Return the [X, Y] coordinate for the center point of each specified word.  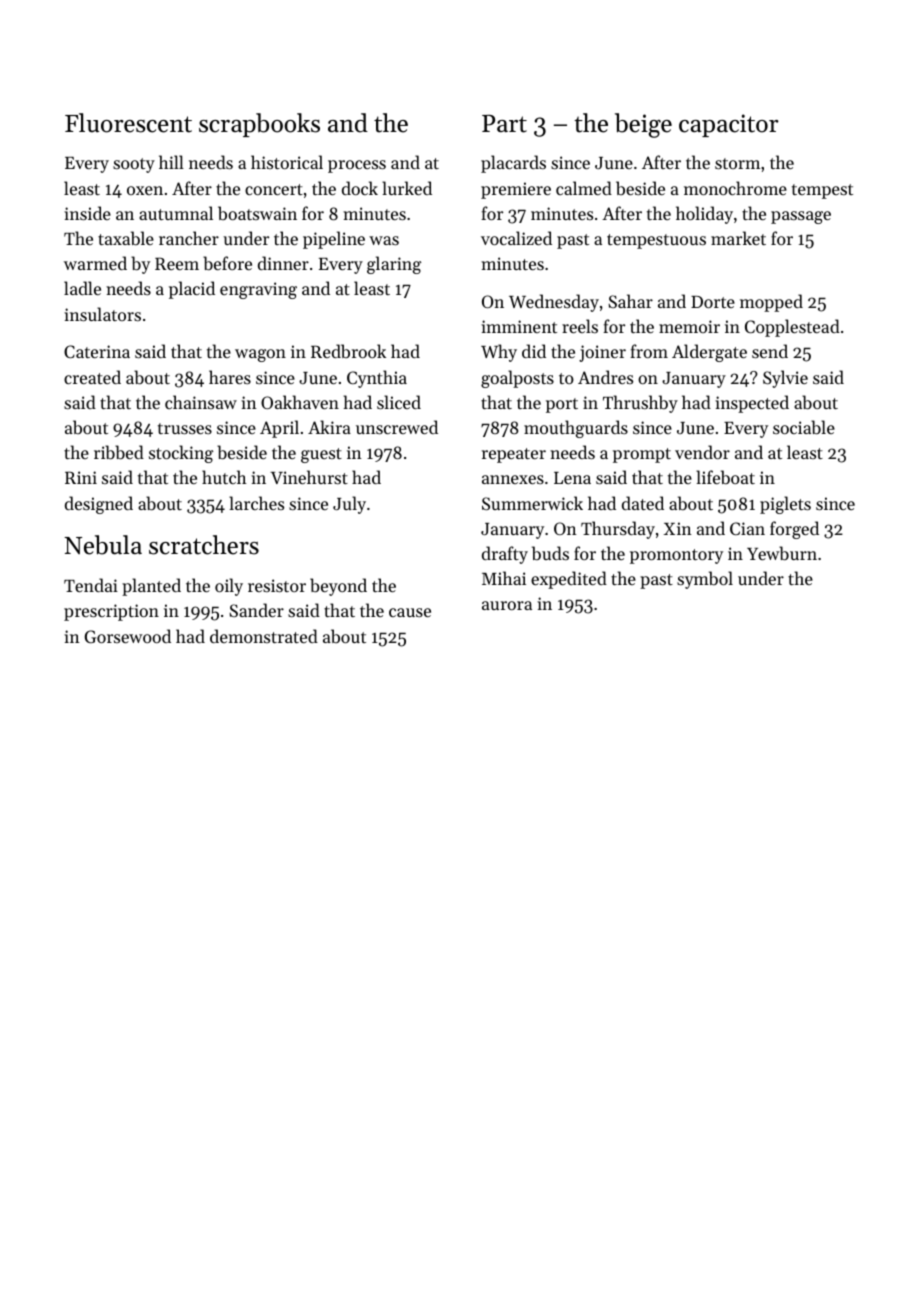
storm [737, 163]
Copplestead [792, 328]
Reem [177, 263]
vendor [702, 452]
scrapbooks [259, 125]
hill [171, 162]
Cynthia [377, 379]
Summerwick [532, 503]
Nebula [103, 545]
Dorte [713, 302]
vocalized [516, 238]
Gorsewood [128, 636]
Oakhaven [300, 402]
